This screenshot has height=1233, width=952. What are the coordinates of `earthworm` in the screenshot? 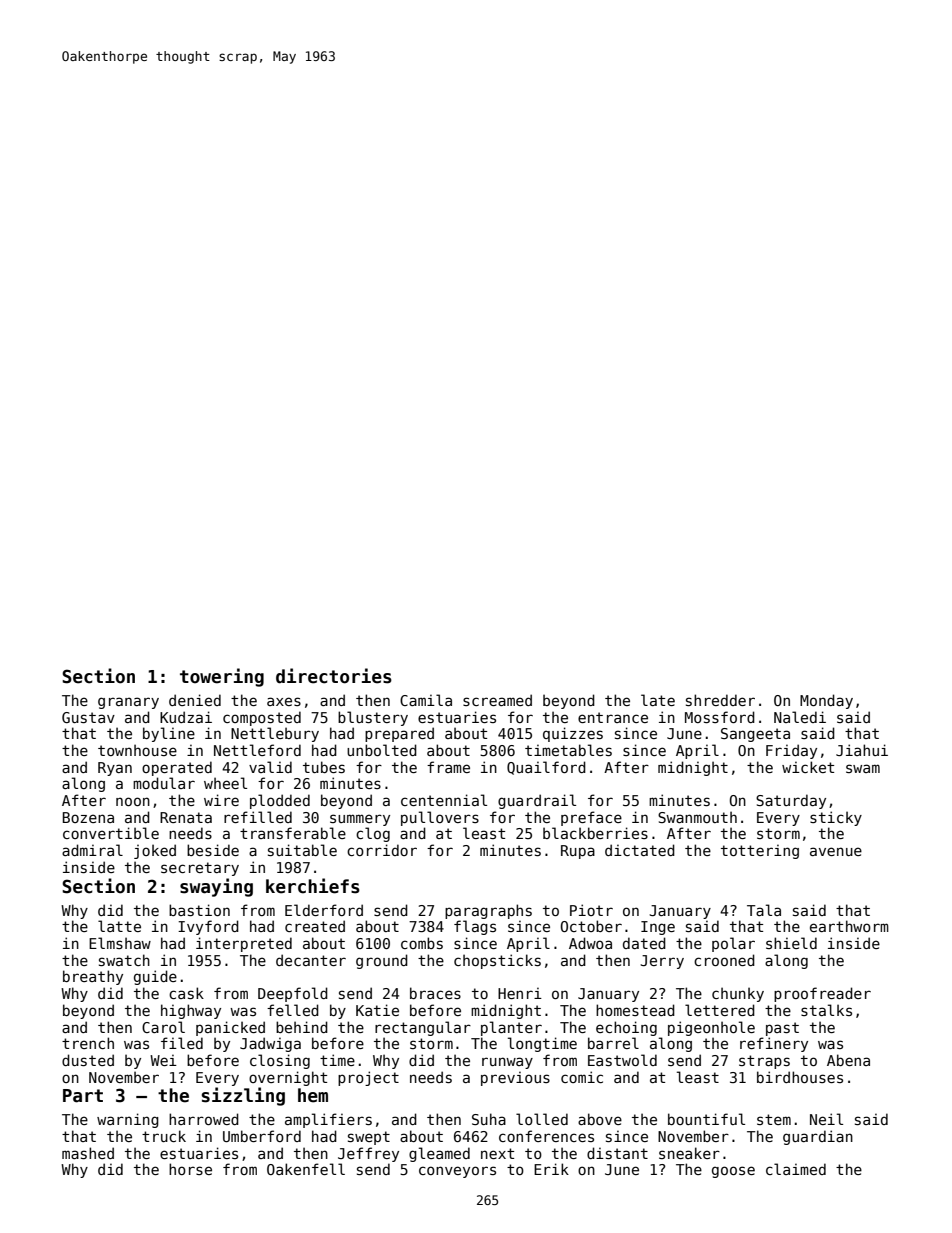 It's located at (849, 926).
